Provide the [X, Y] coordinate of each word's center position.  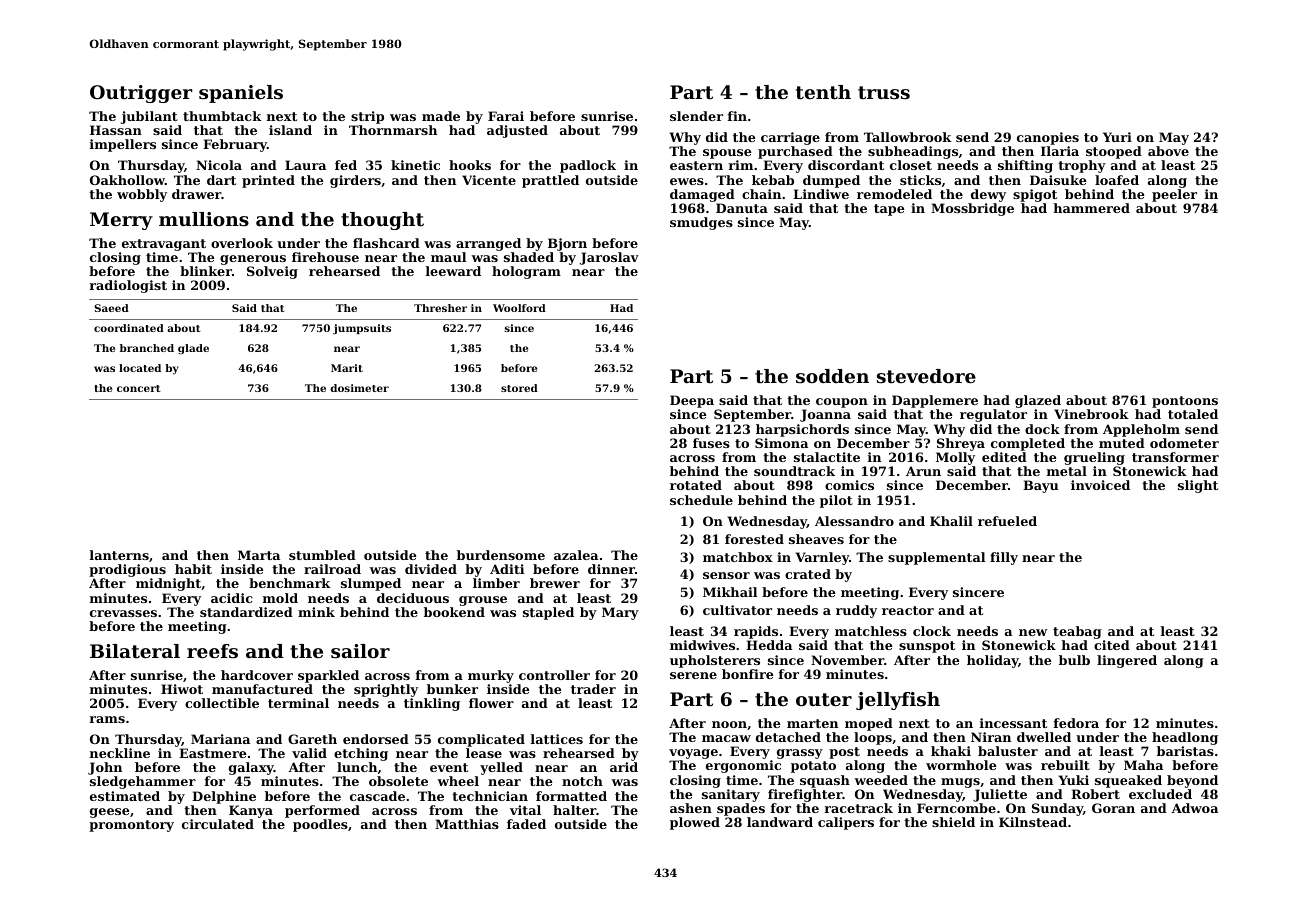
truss [884, 93]
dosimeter [359, 388]
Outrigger [141, 94]
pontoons [1185, 402]
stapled [548, 613]
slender [696, 116]
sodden [832, 376]
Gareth [312, 739]
